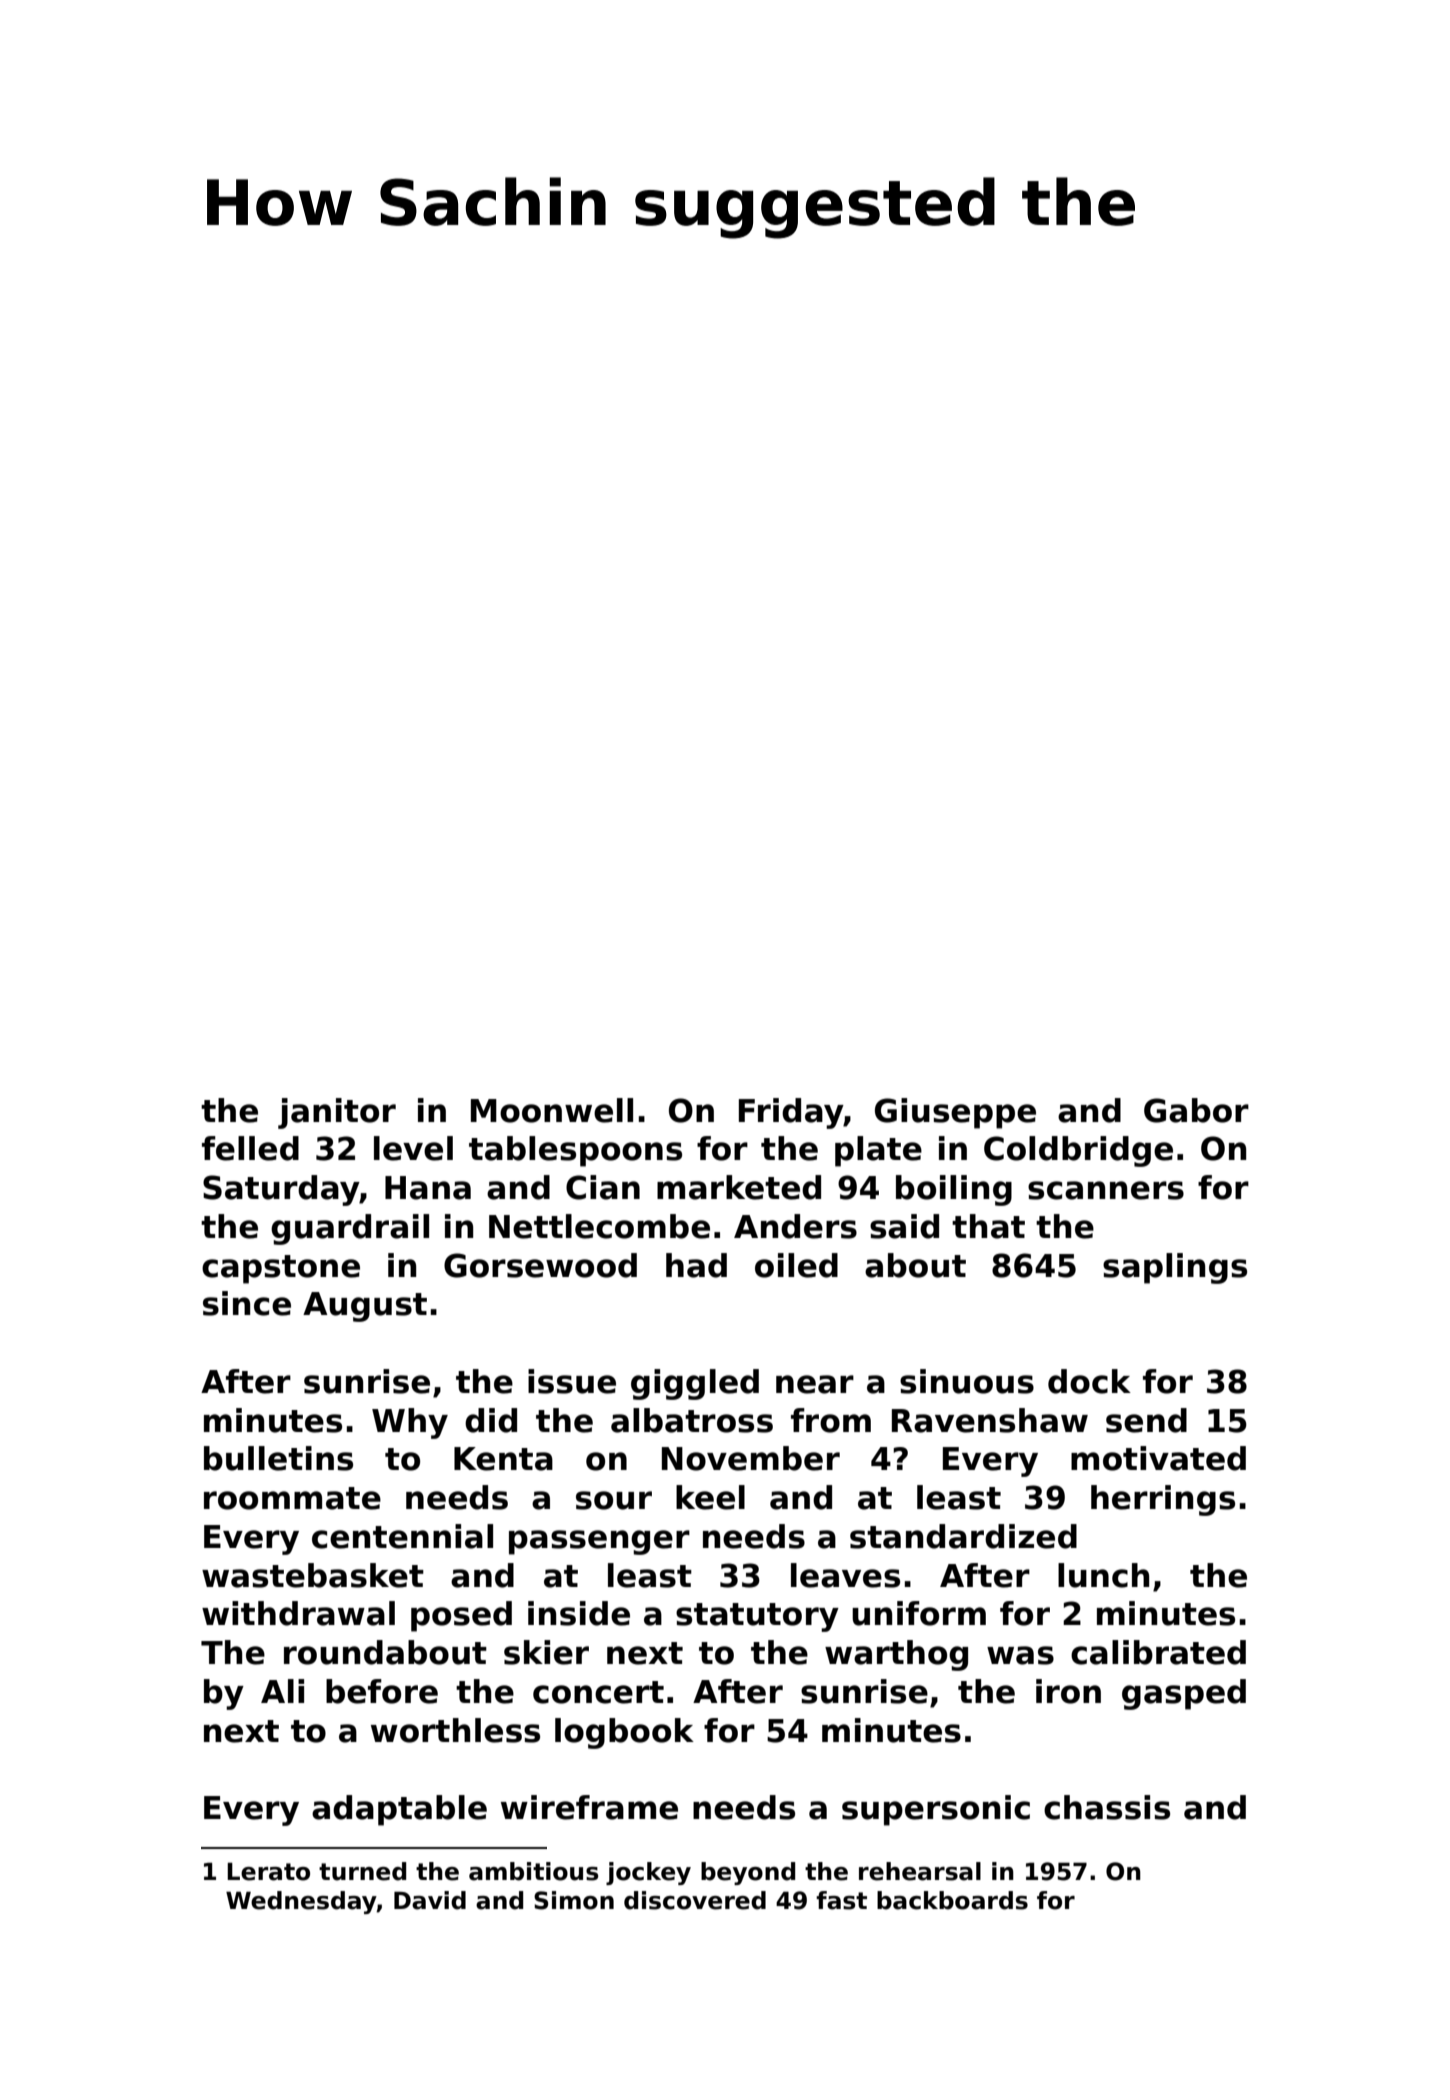  Describe the element at coordinates (1078, 1151) in the document. I see `Coldbridge` at that location.
